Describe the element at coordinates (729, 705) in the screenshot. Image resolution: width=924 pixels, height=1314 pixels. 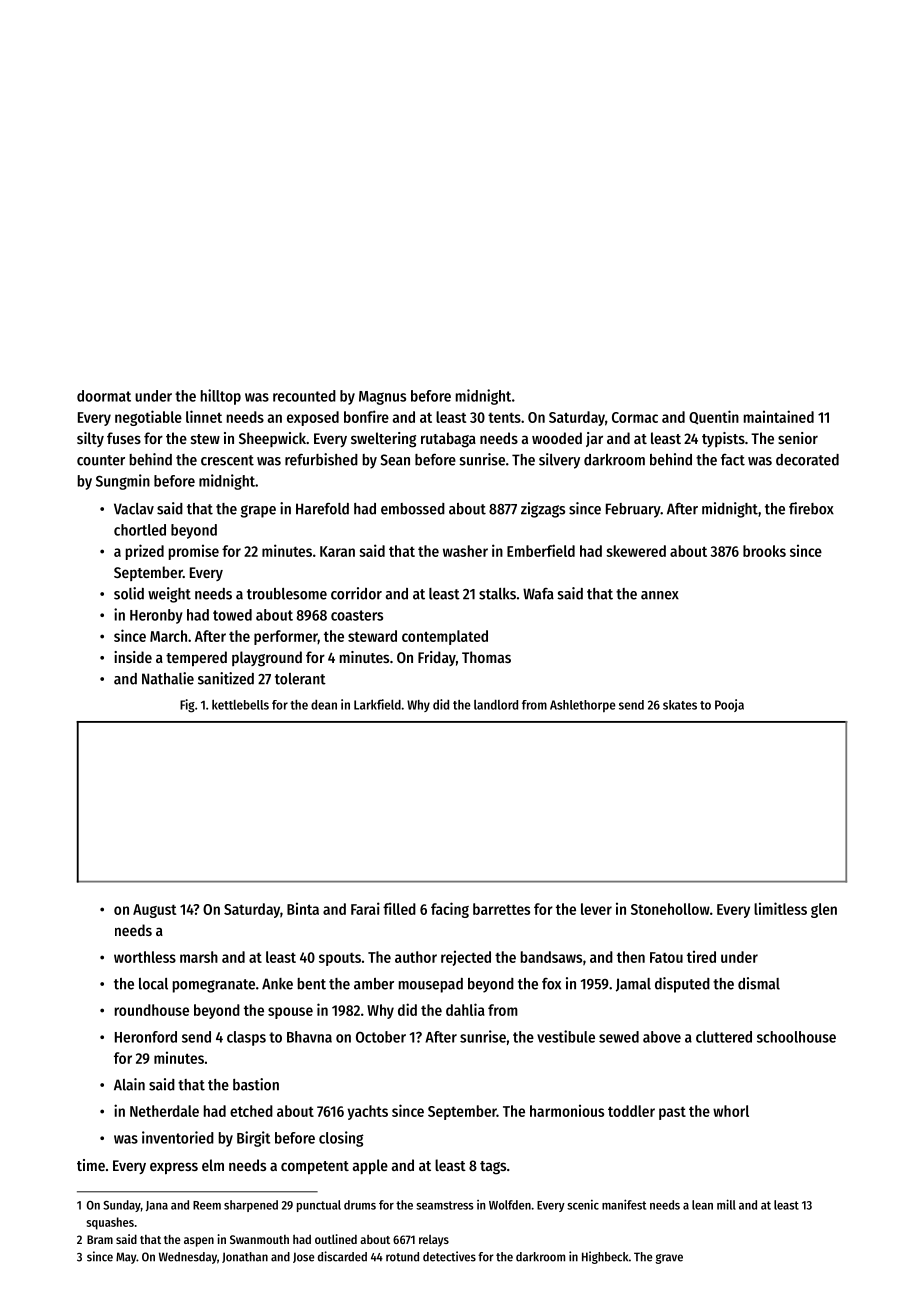
I see `Pooja` at that location.
